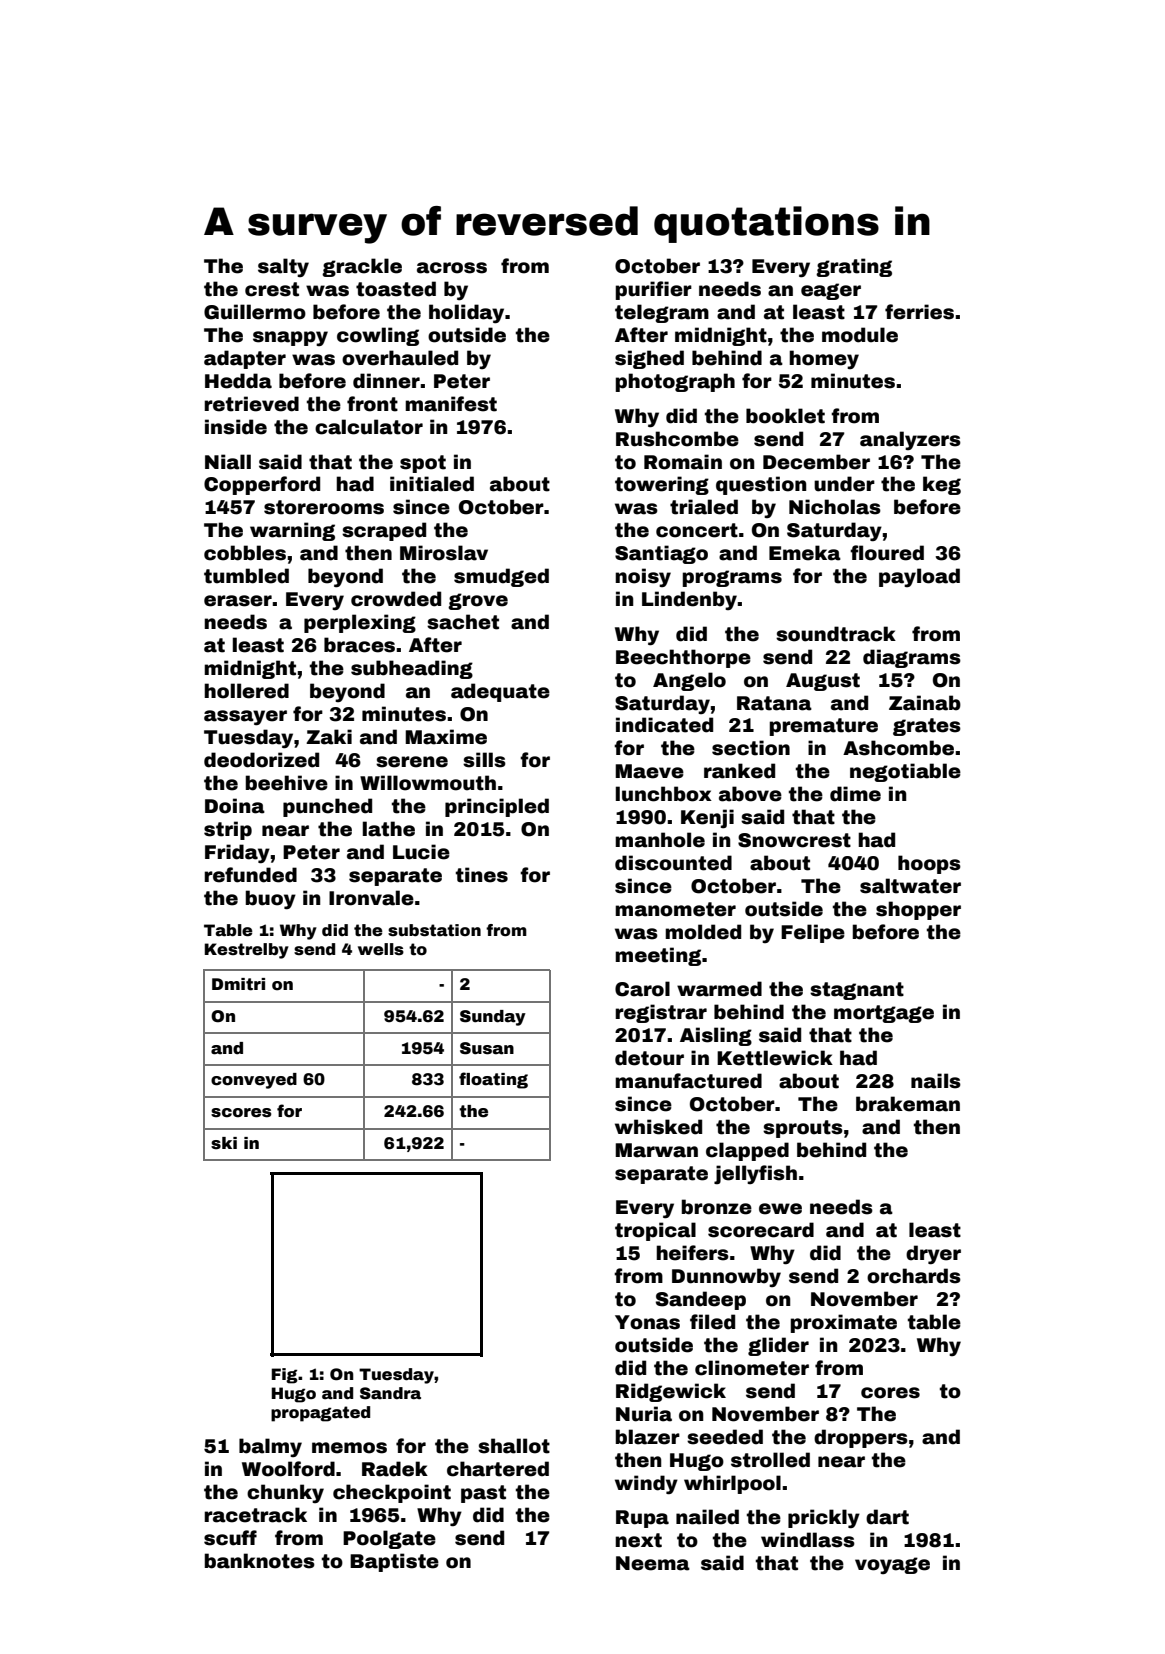 This document has height=1654, width=1165. What do you see at coordinates (919, 312) in the document?
I see `ferries` at bounding box center [919, 312].
